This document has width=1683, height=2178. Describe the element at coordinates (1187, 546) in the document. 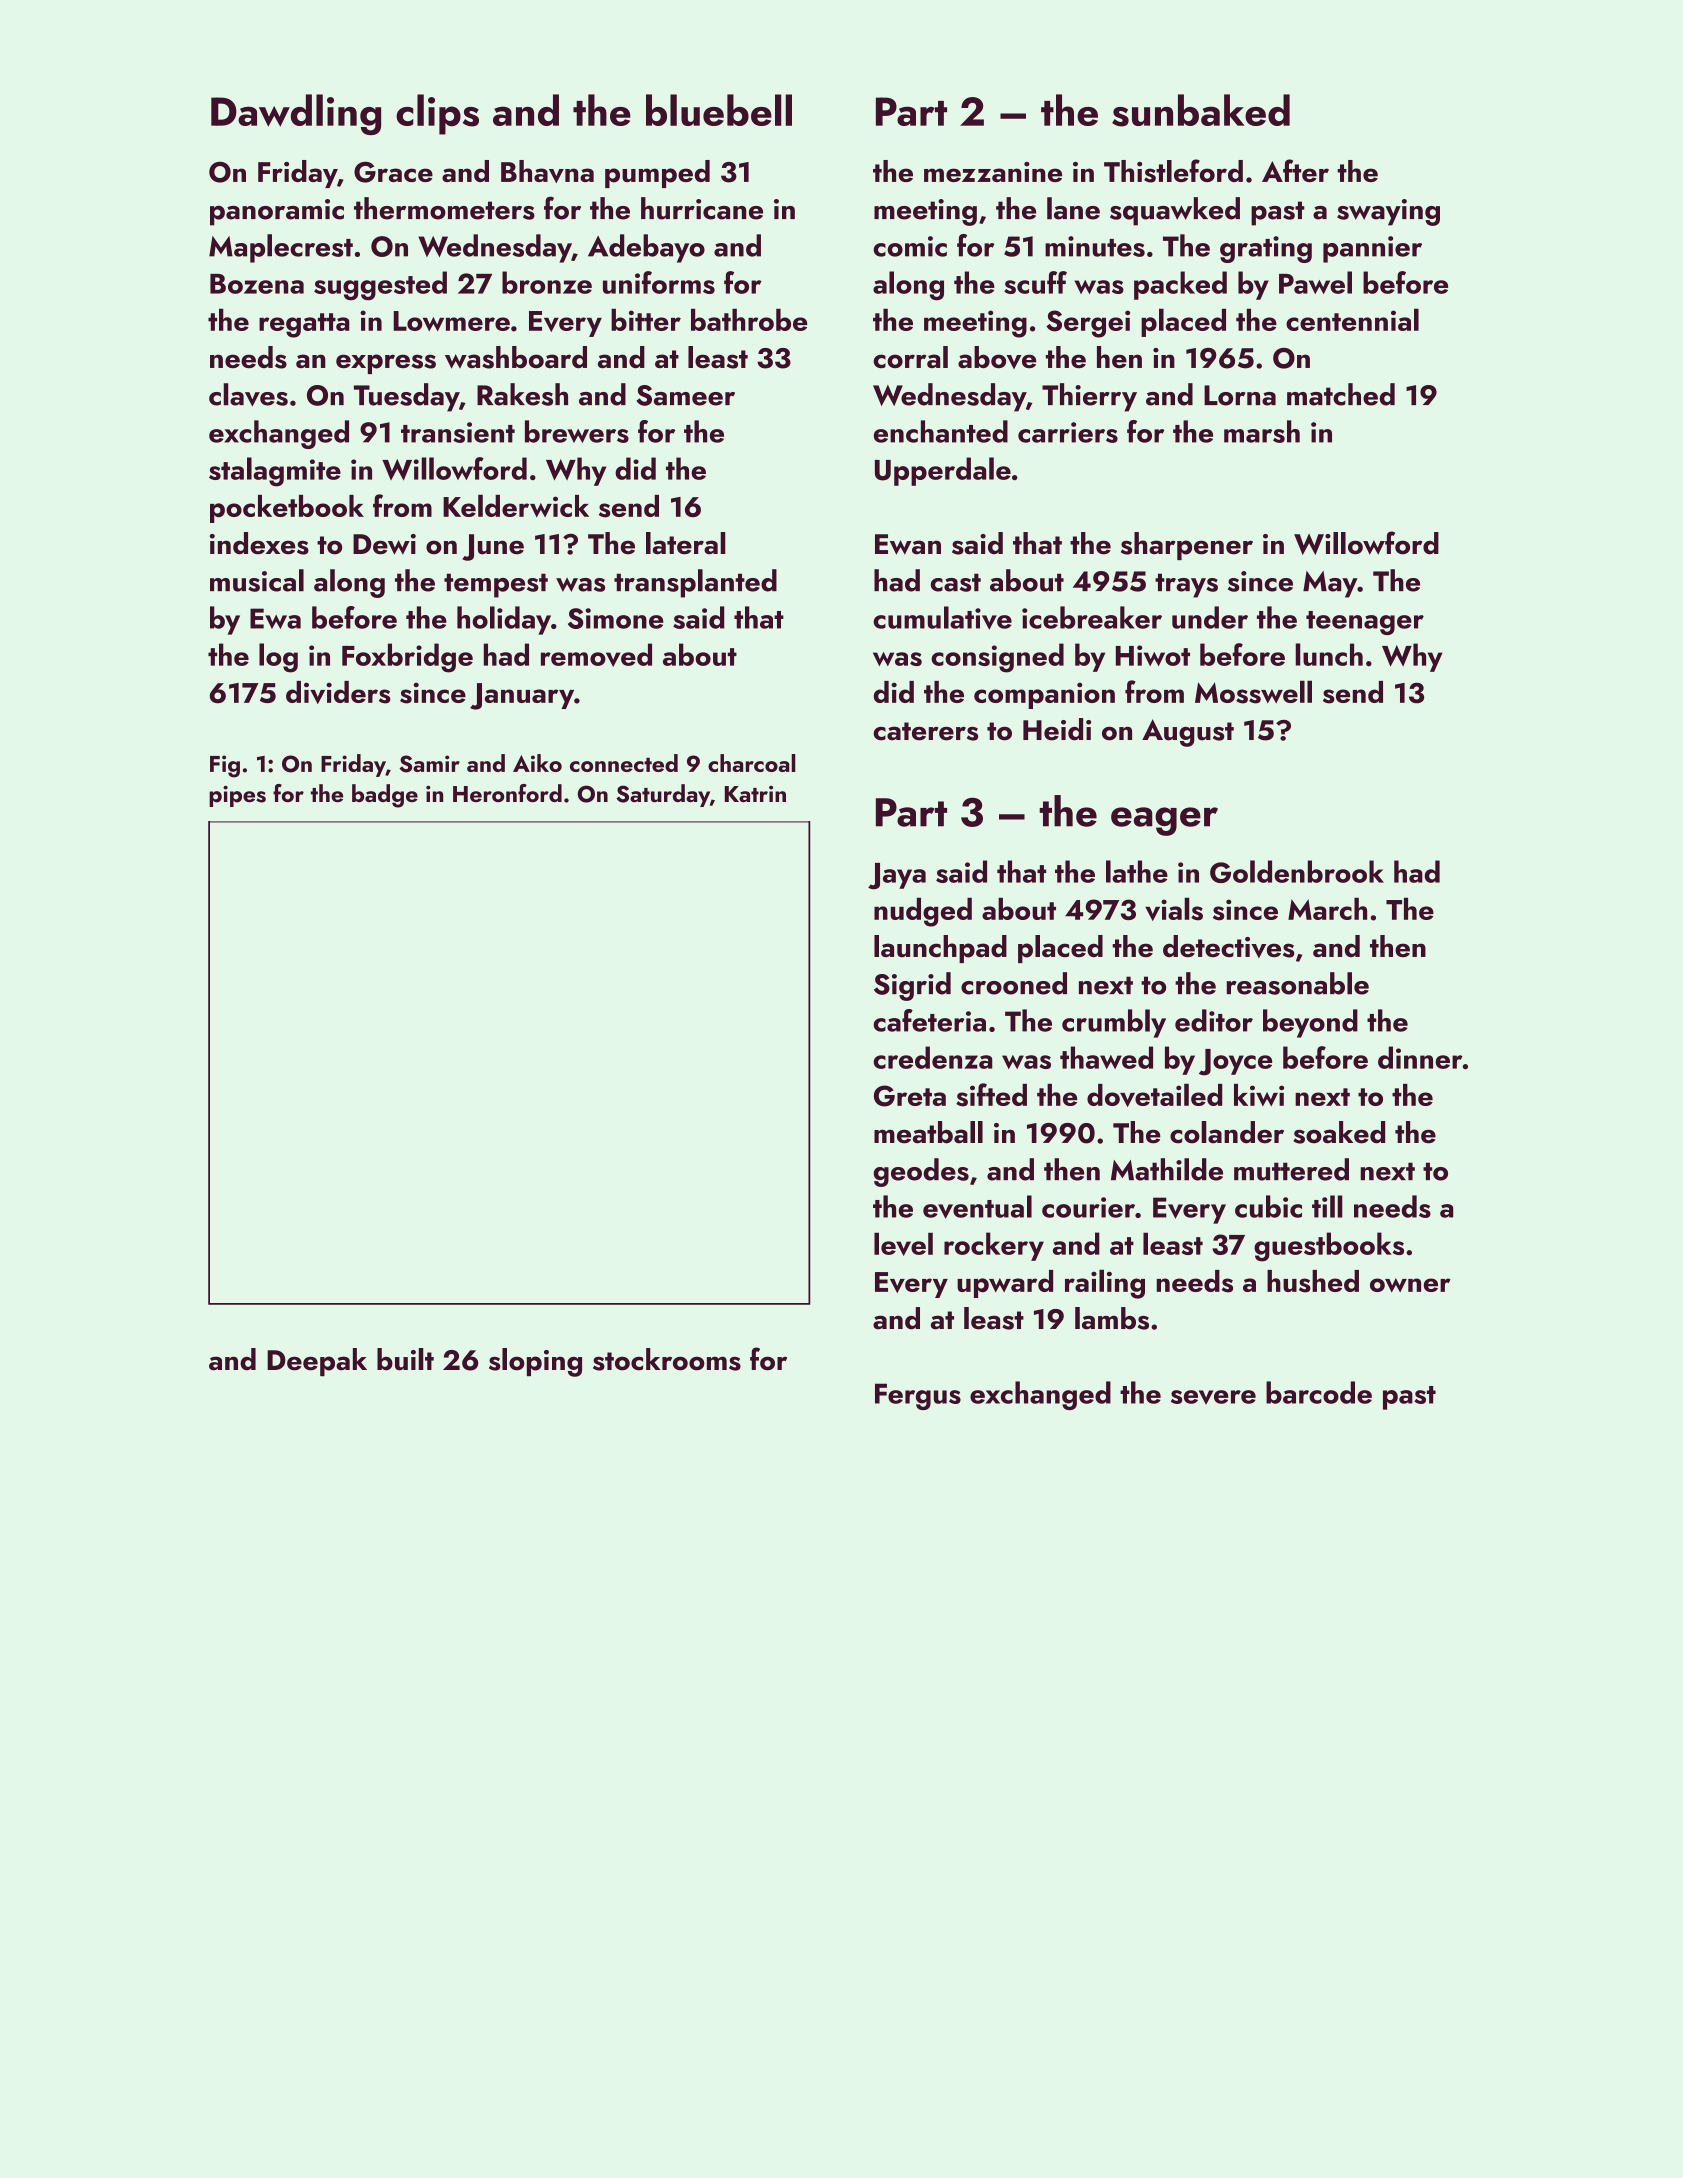

I see `sharpener` at that location.
